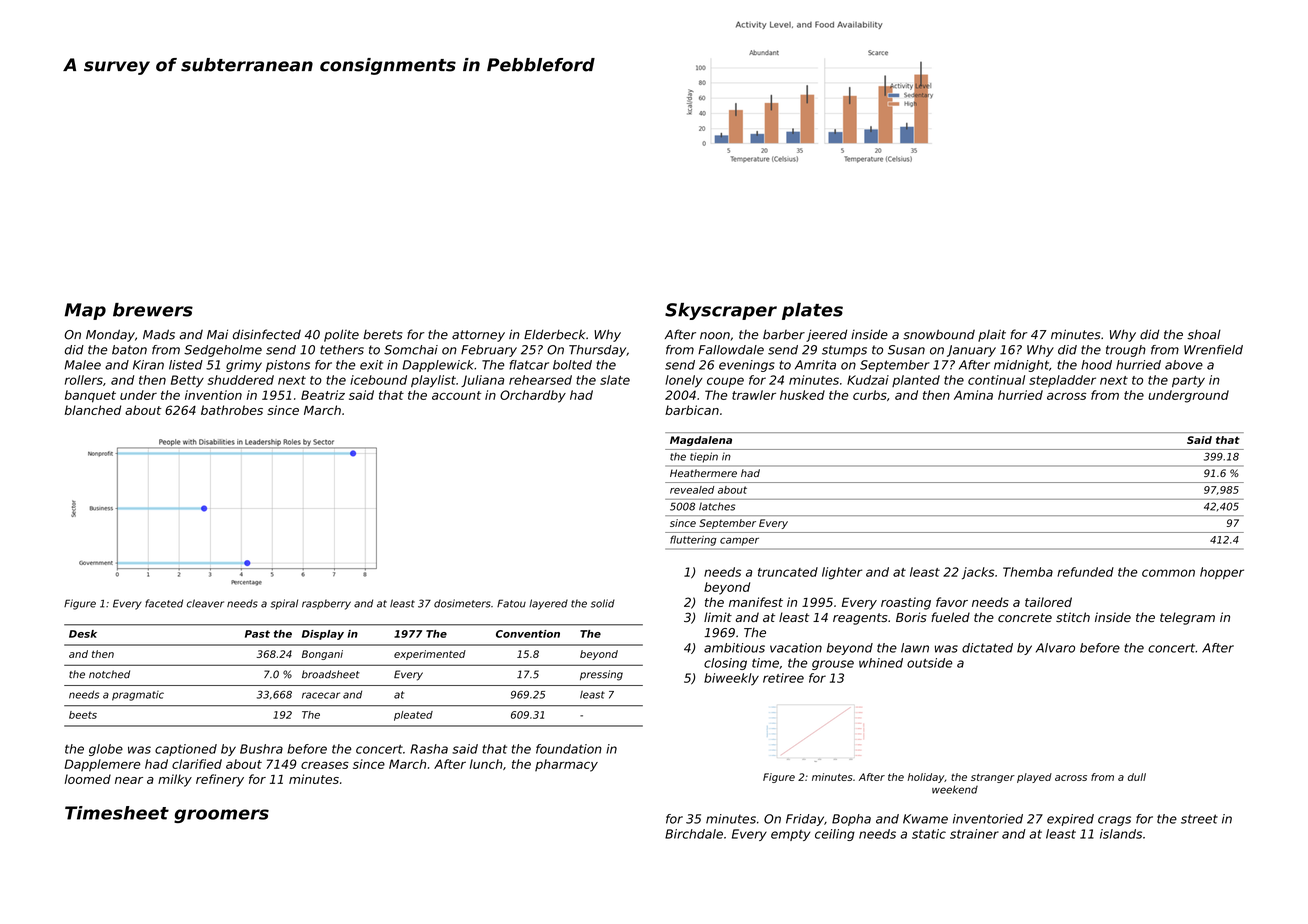 The image size is (1308, 924). Describe the element at coordinates (93, 410) in the screenshot. I see `blanched` at that location.
